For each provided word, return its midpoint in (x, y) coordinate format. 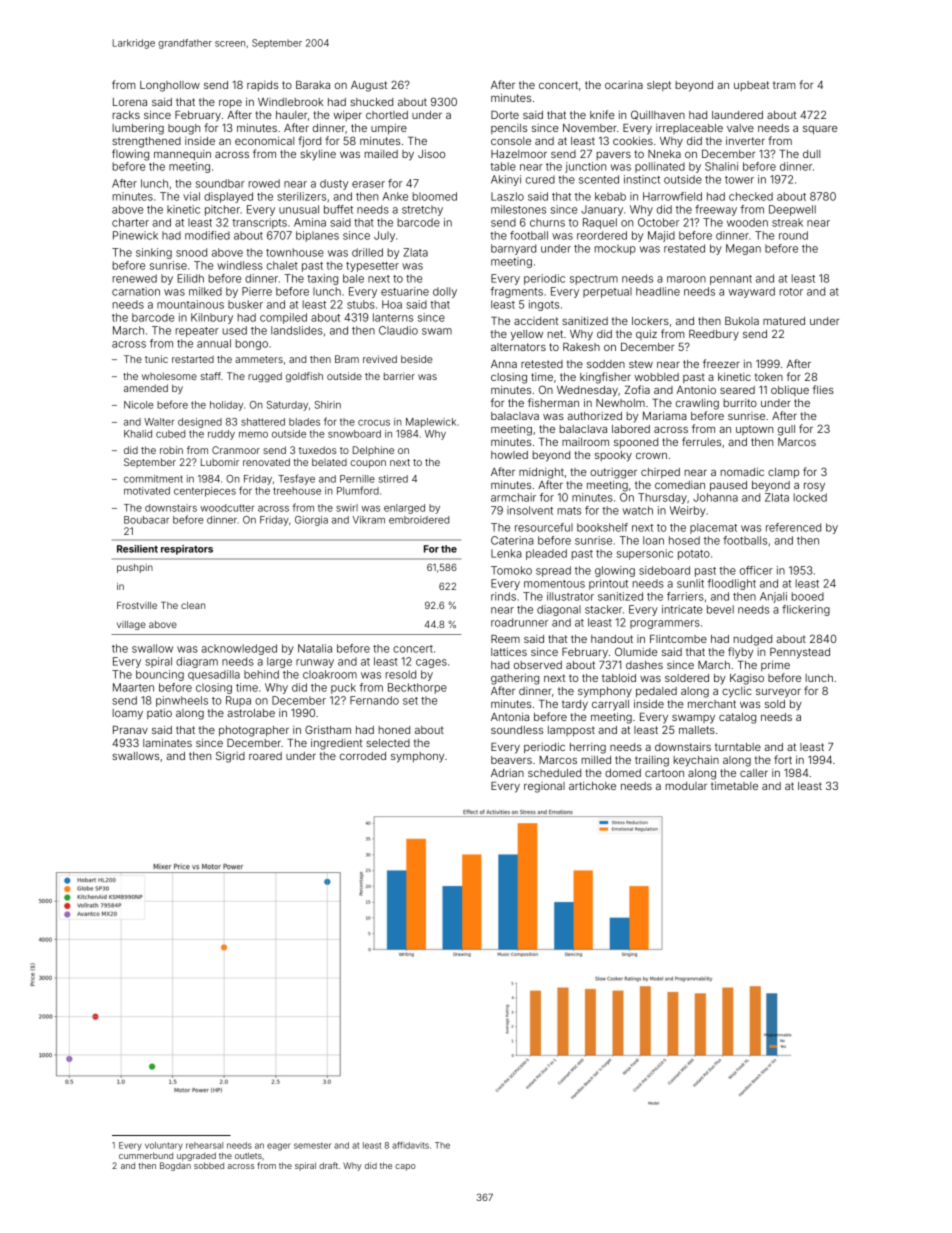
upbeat (751, 86)
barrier (399, 376)
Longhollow (170, 86)
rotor (791, 292)
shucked (371, 102)
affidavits (410, 1145)
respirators (187, 550)
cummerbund (146, 1155)
